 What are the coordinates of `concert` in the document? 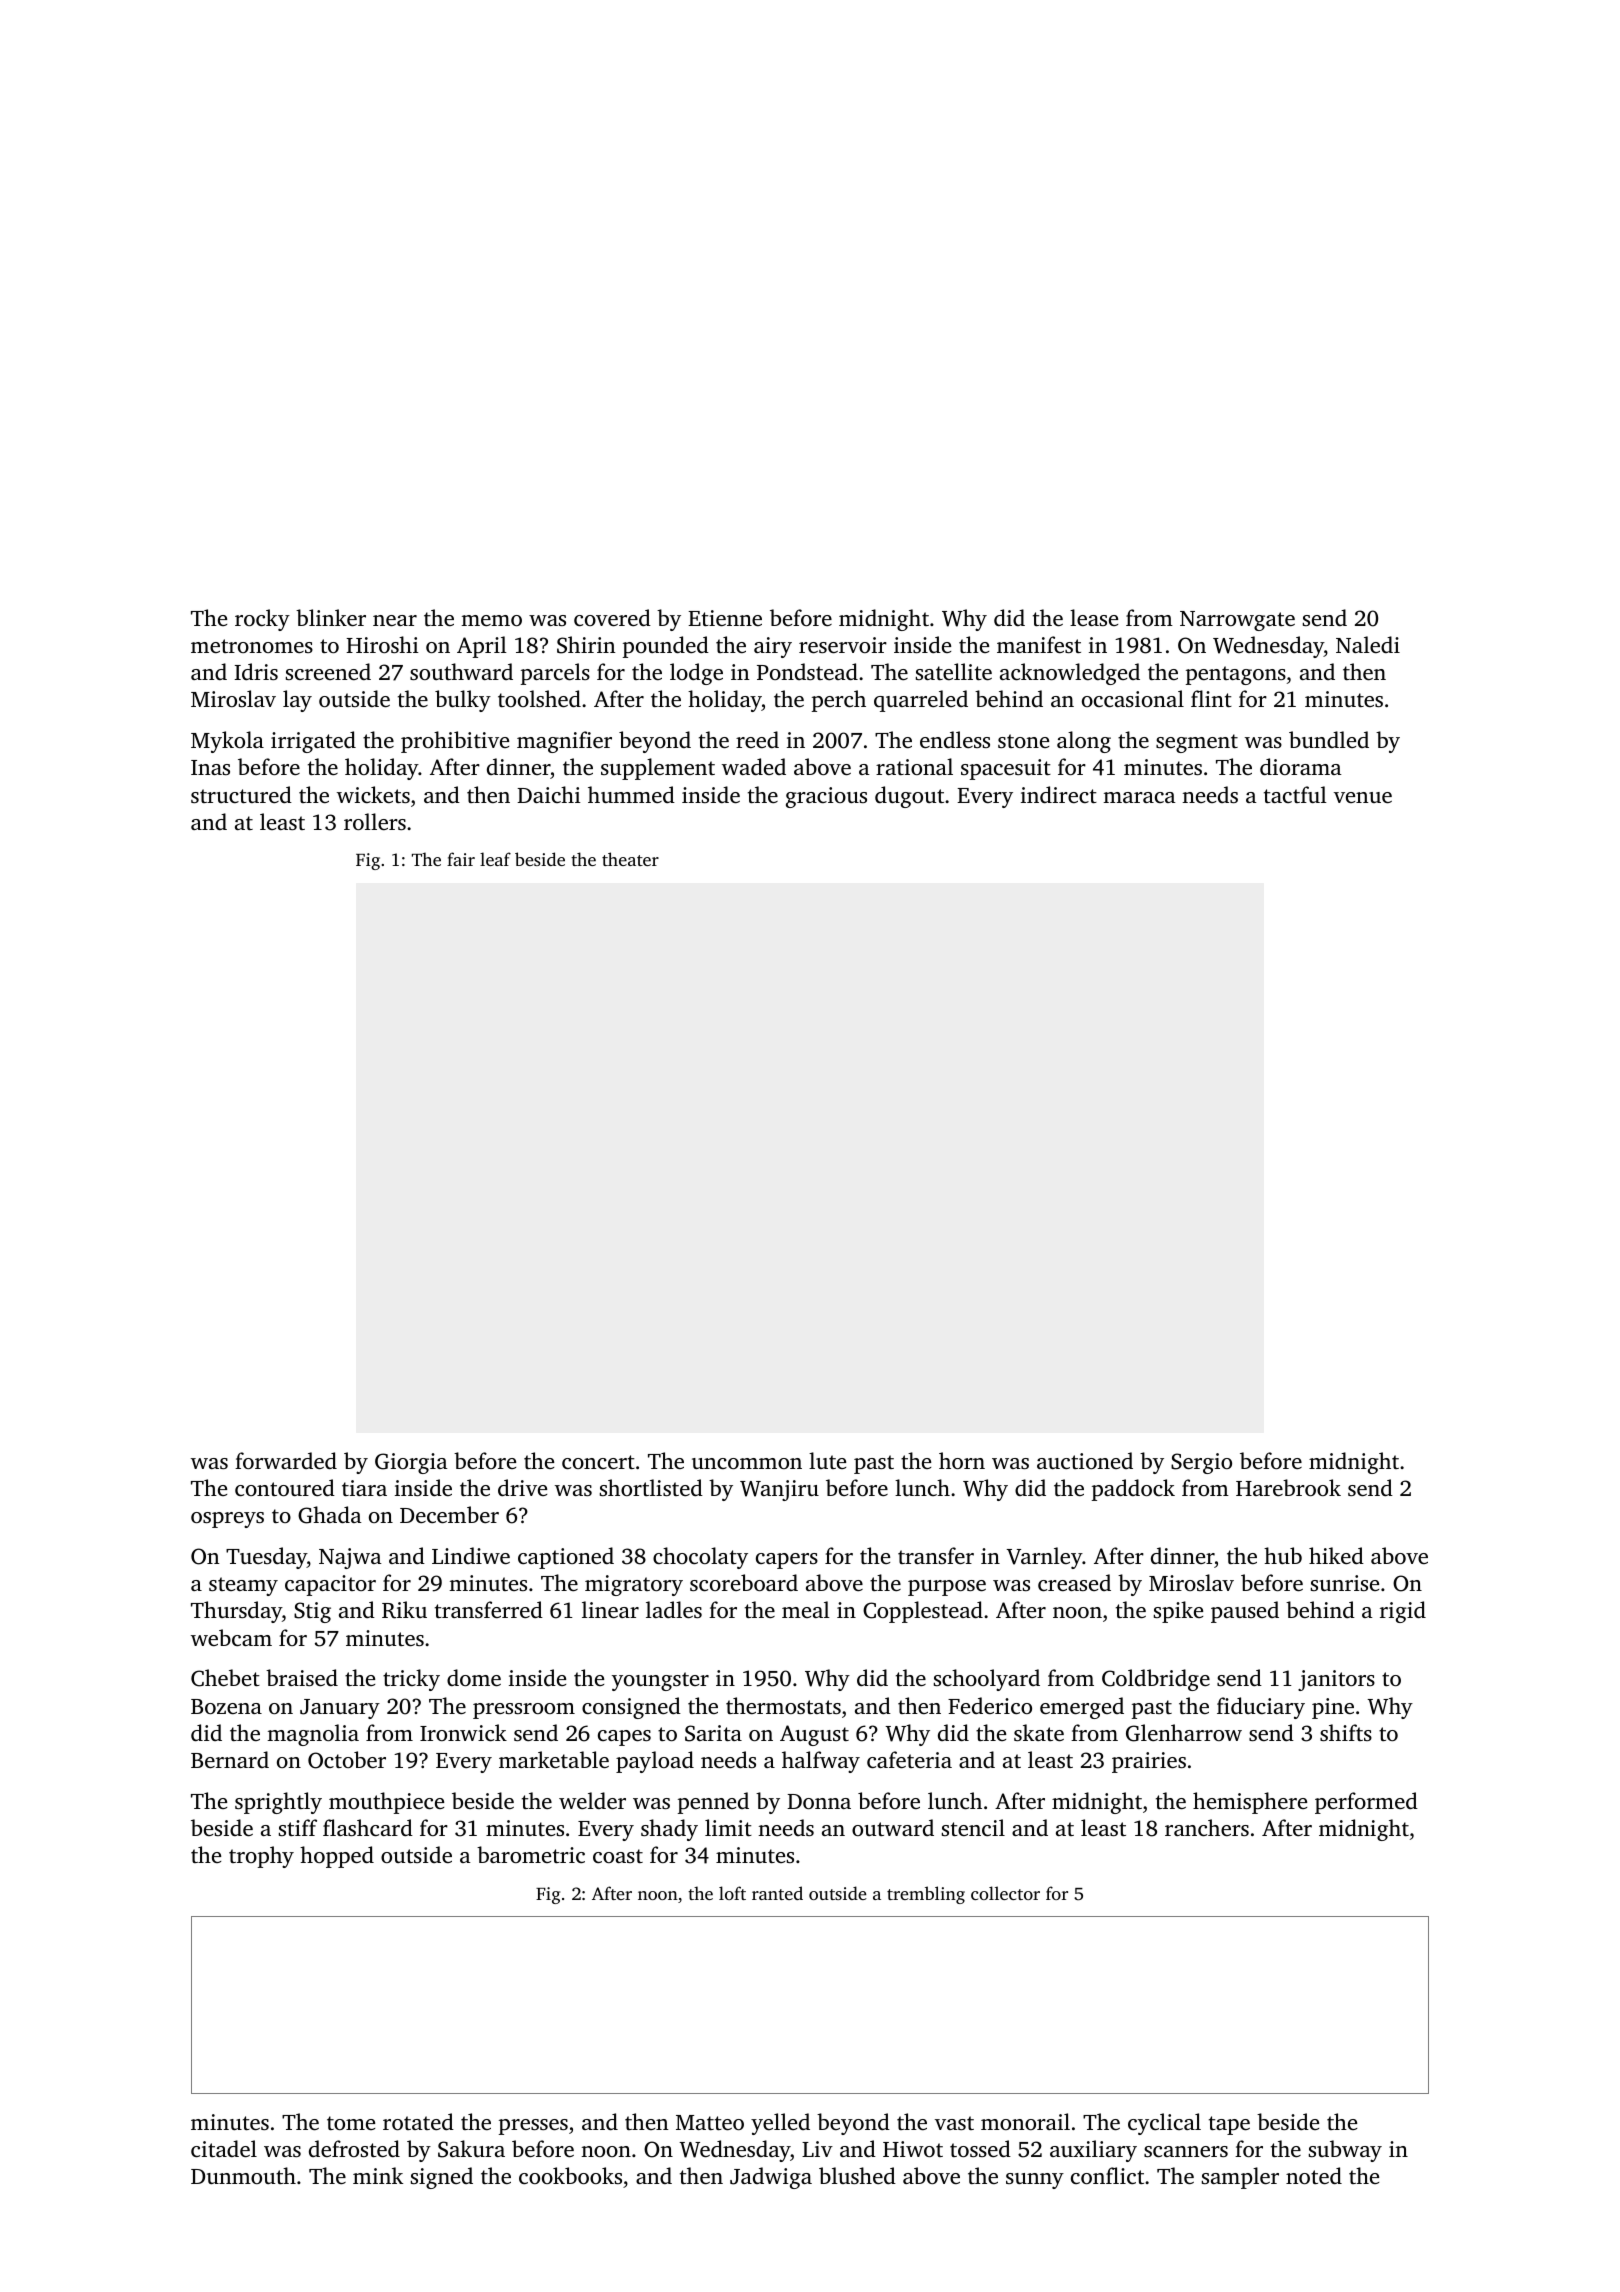 It's located at (598, 1462).
